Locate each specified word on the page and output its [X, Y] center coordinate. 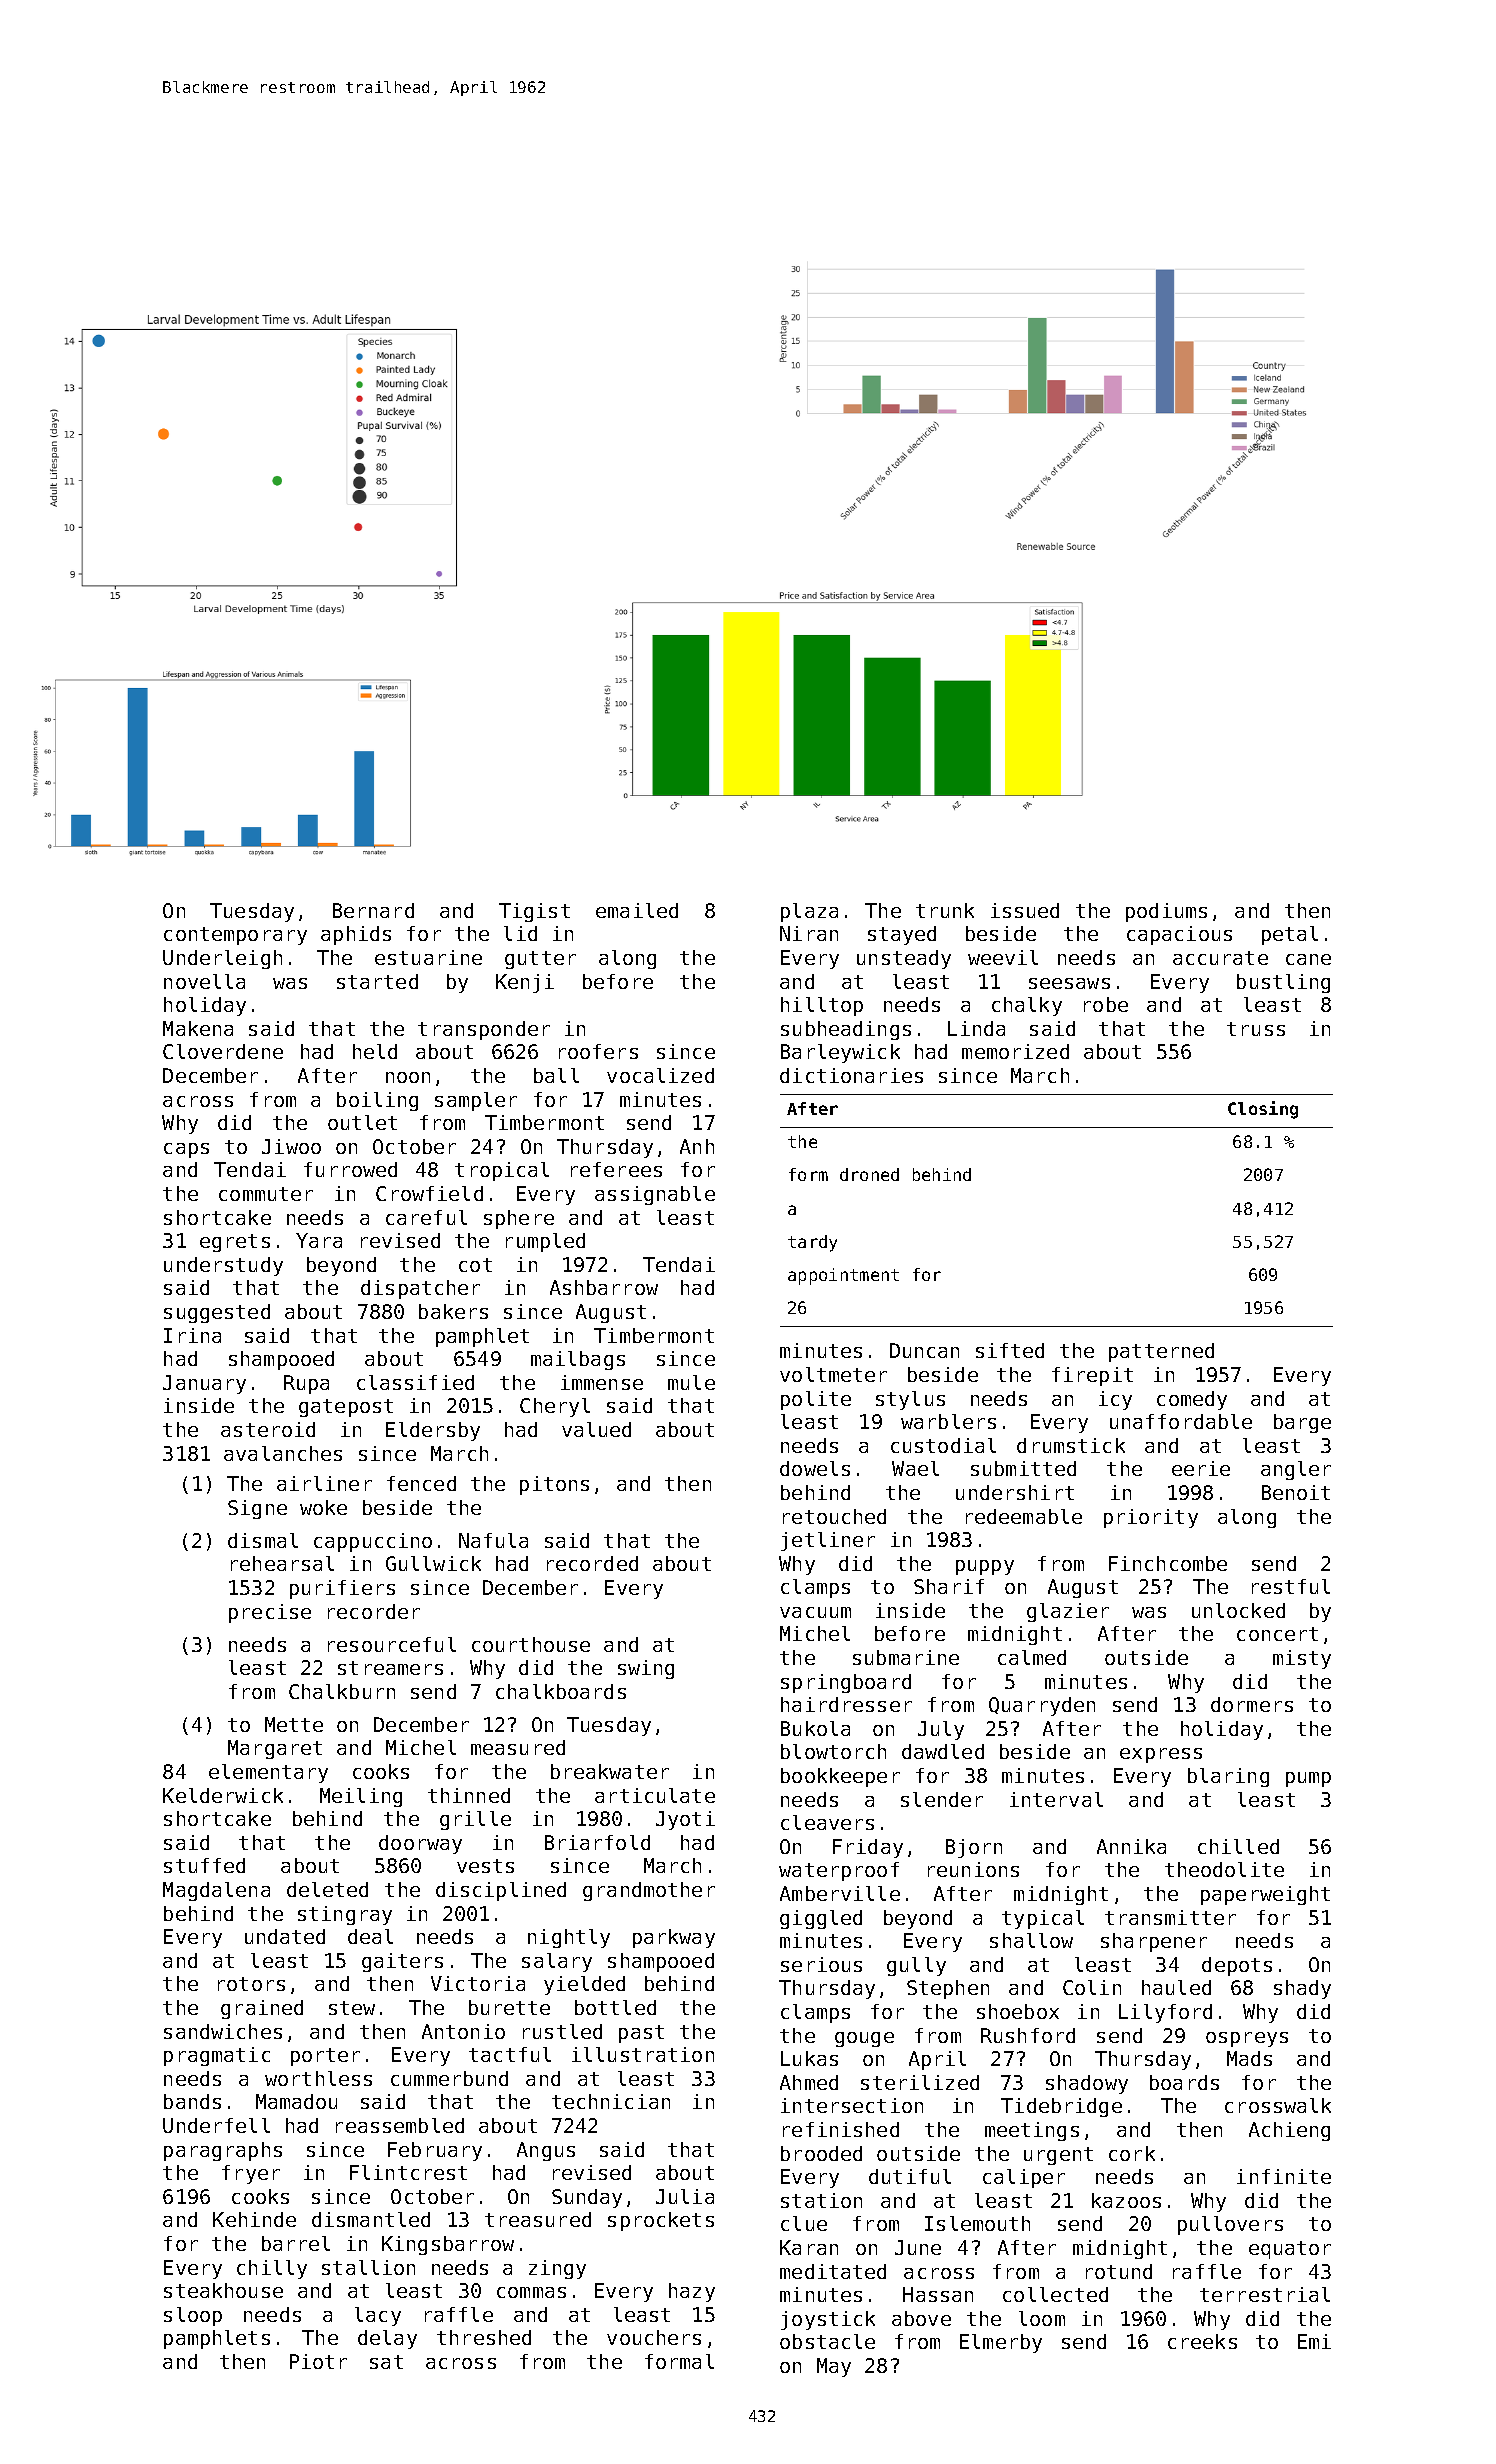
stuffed [204, 1865]
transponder [484, 1030]
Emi [1314, 2341]
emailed [637, 910]
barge [1302, 1423]
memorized [1015, 1051]
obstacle [827, 2341]
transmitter [1170, 1917]
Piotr [318, 2361]
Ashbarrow [604, 1287]
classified [415, 1382]
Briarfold [597, 1842]
